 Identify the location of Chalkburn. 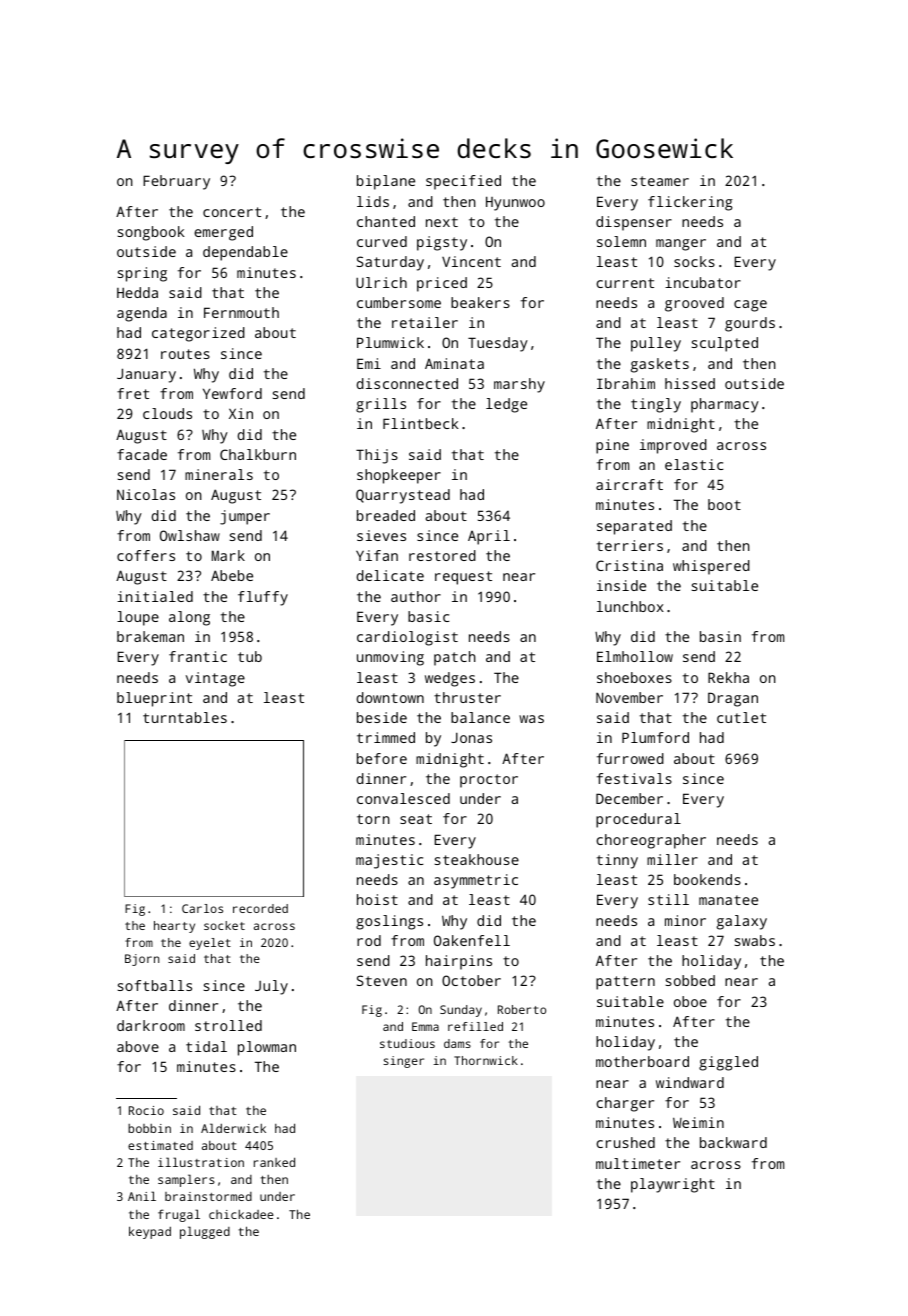
(258, 454).
